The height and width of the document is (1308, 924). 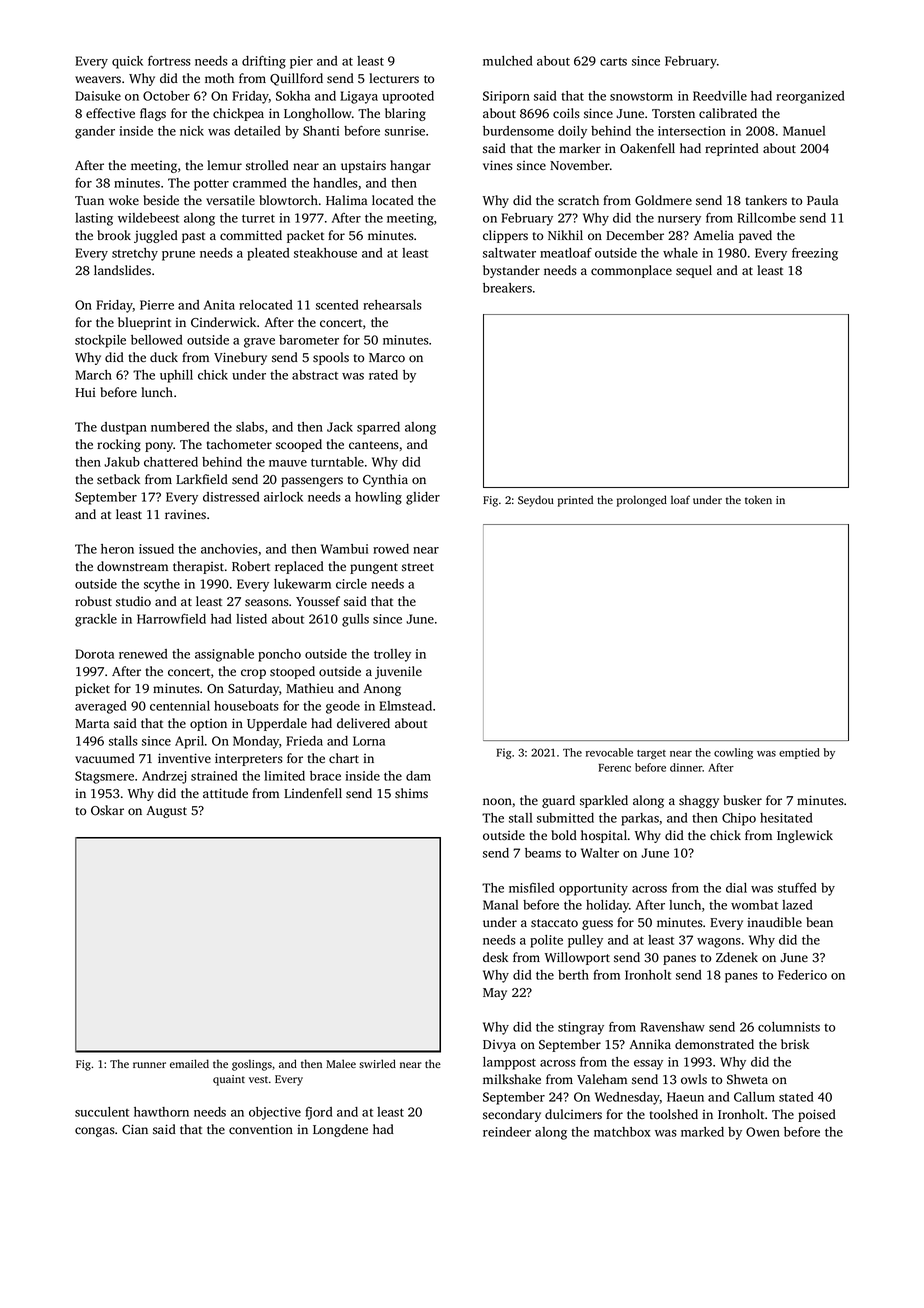 I want to click on Seydou, so click(x=536, y=501).
